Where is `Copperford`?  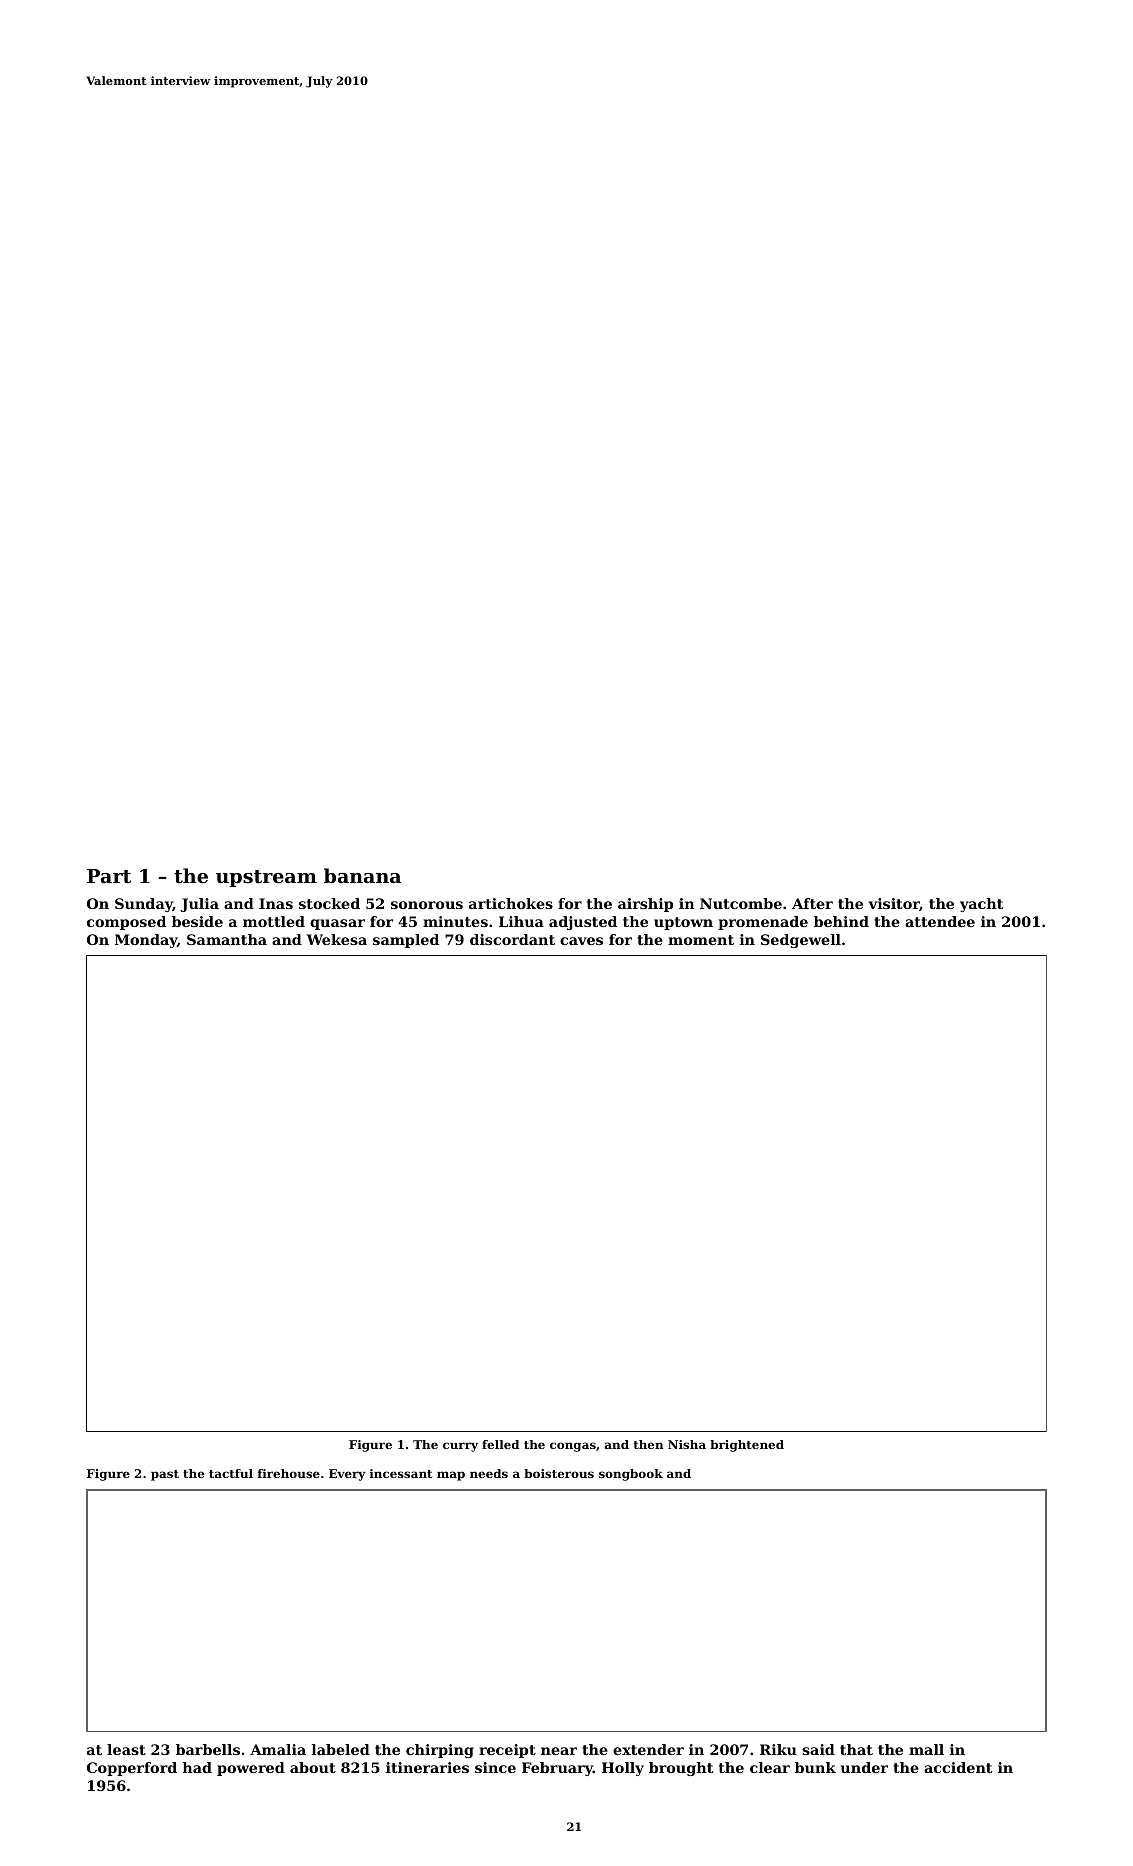 Copperford is located at coordinates (132, 1769).
